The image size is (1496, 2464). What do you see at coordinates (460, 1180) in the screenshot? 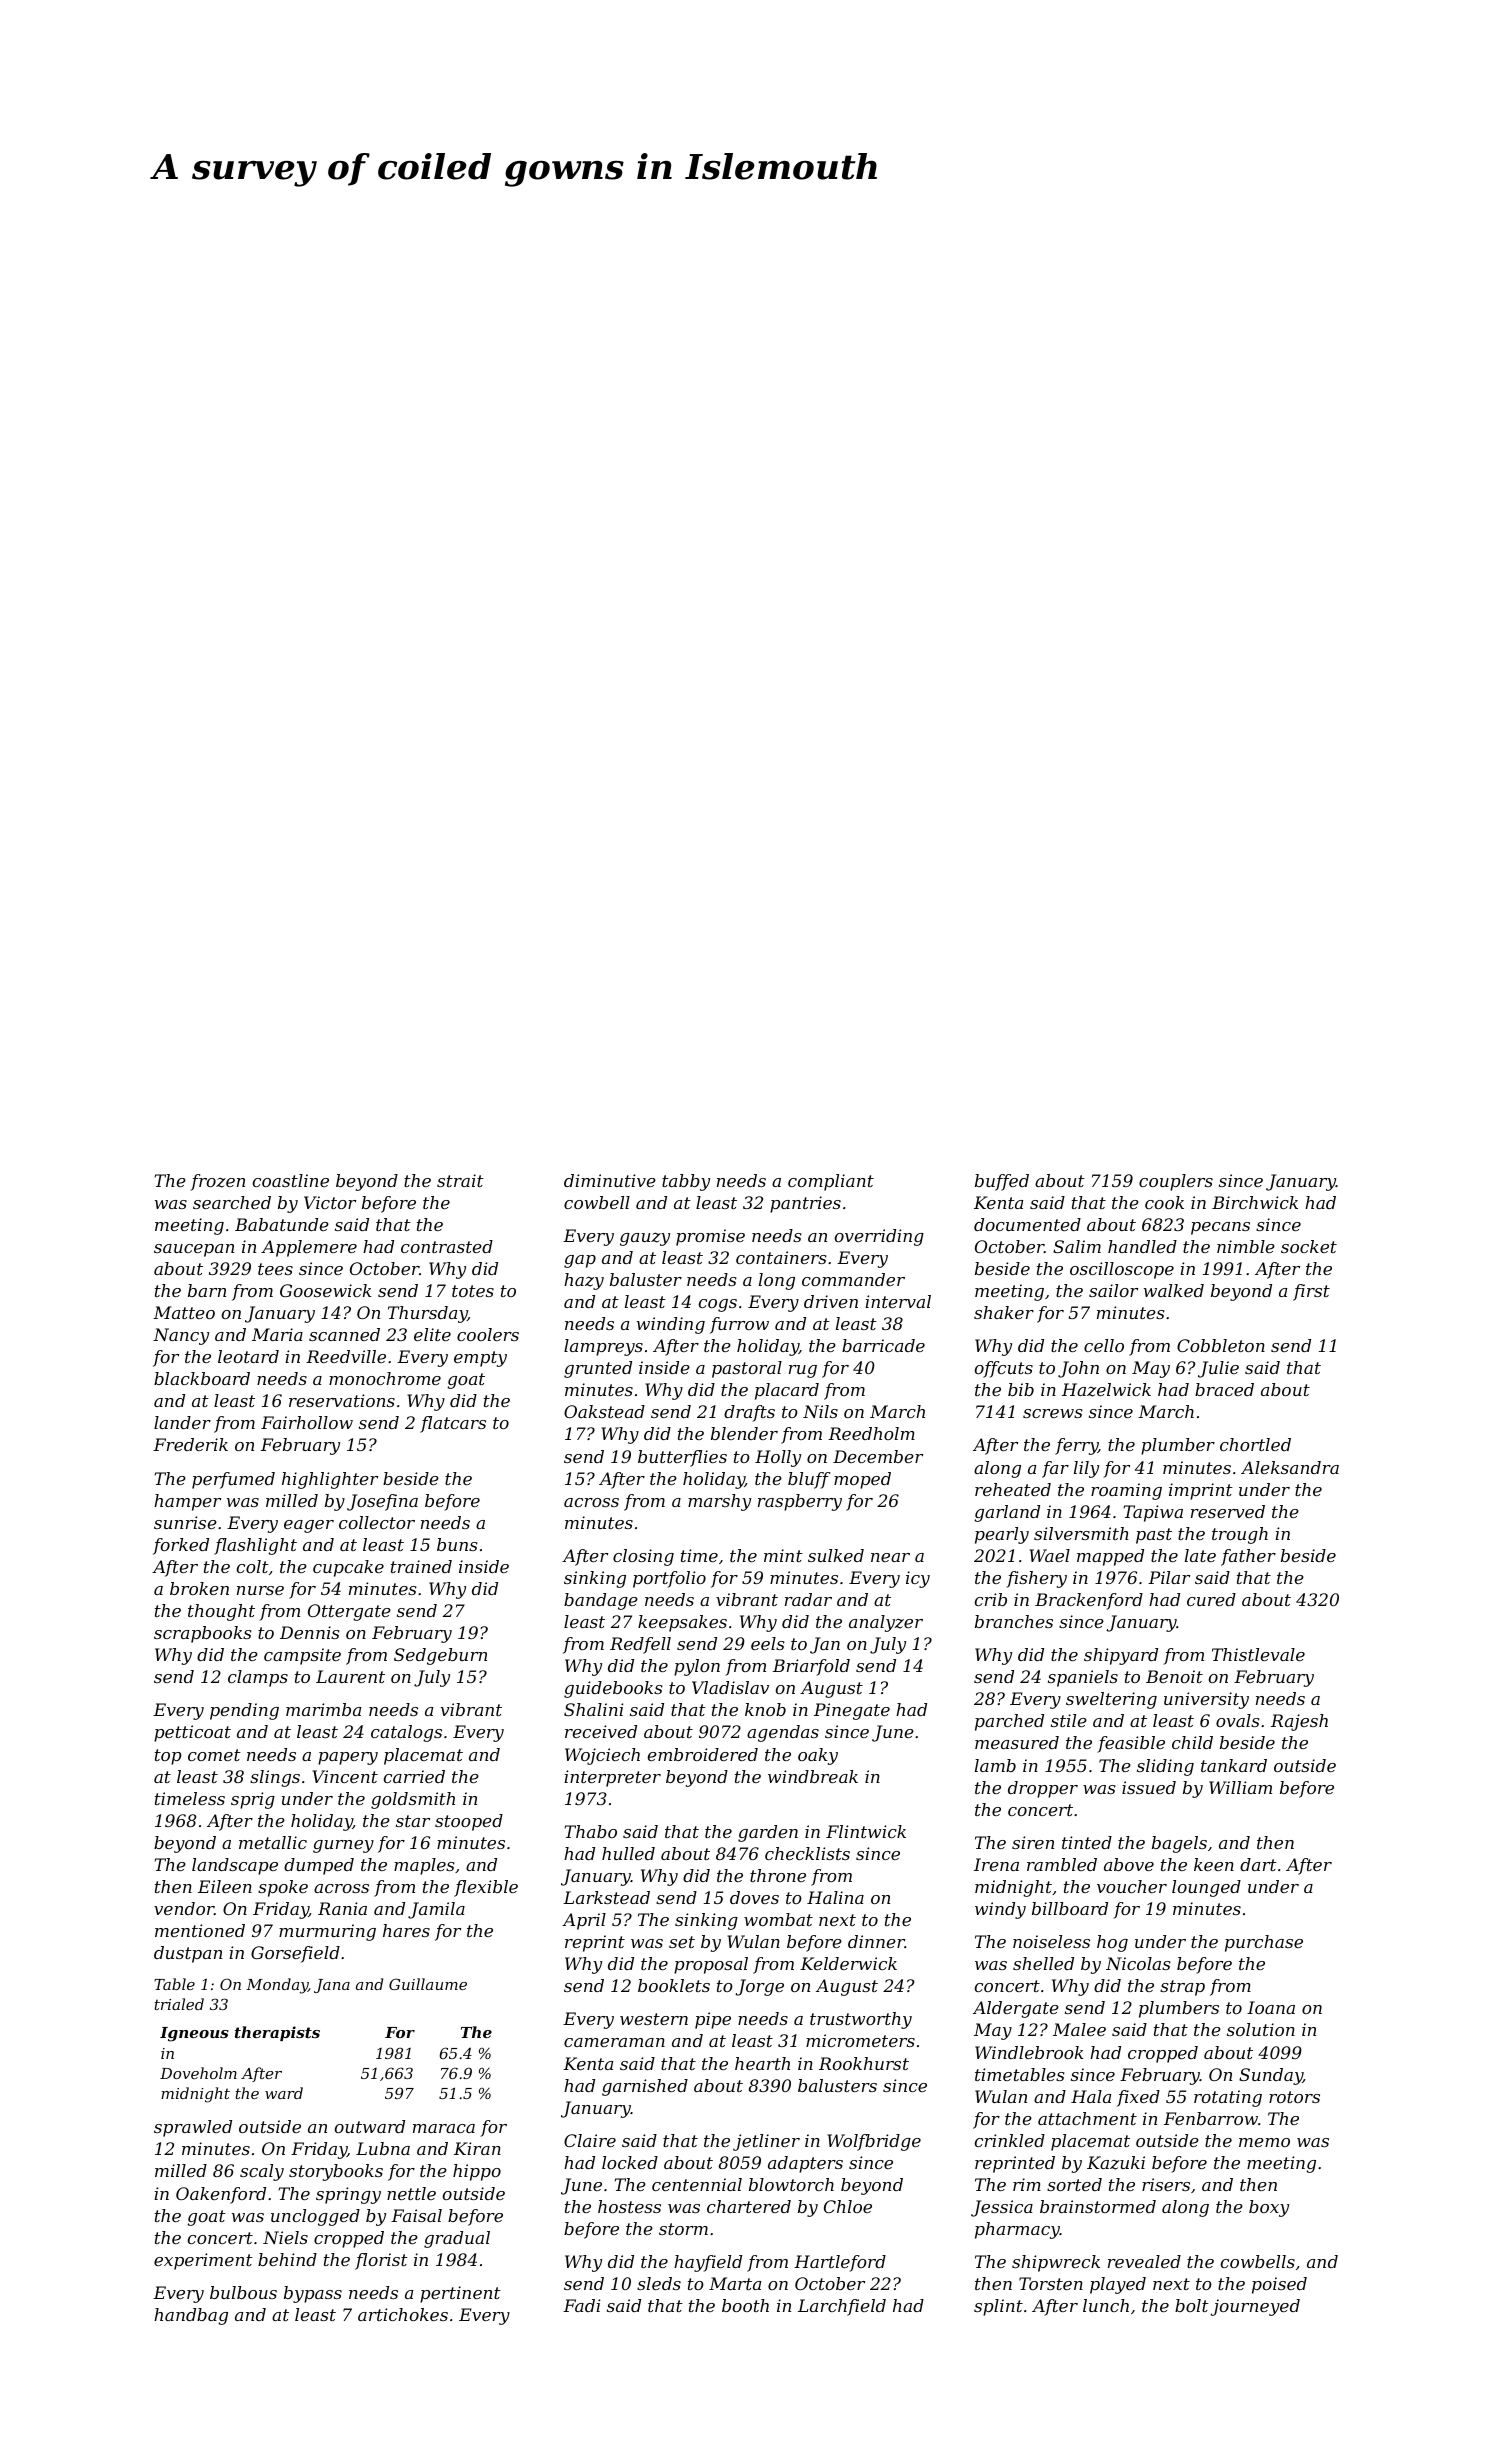
I see `strait` at bounding box center [460, 1180].
